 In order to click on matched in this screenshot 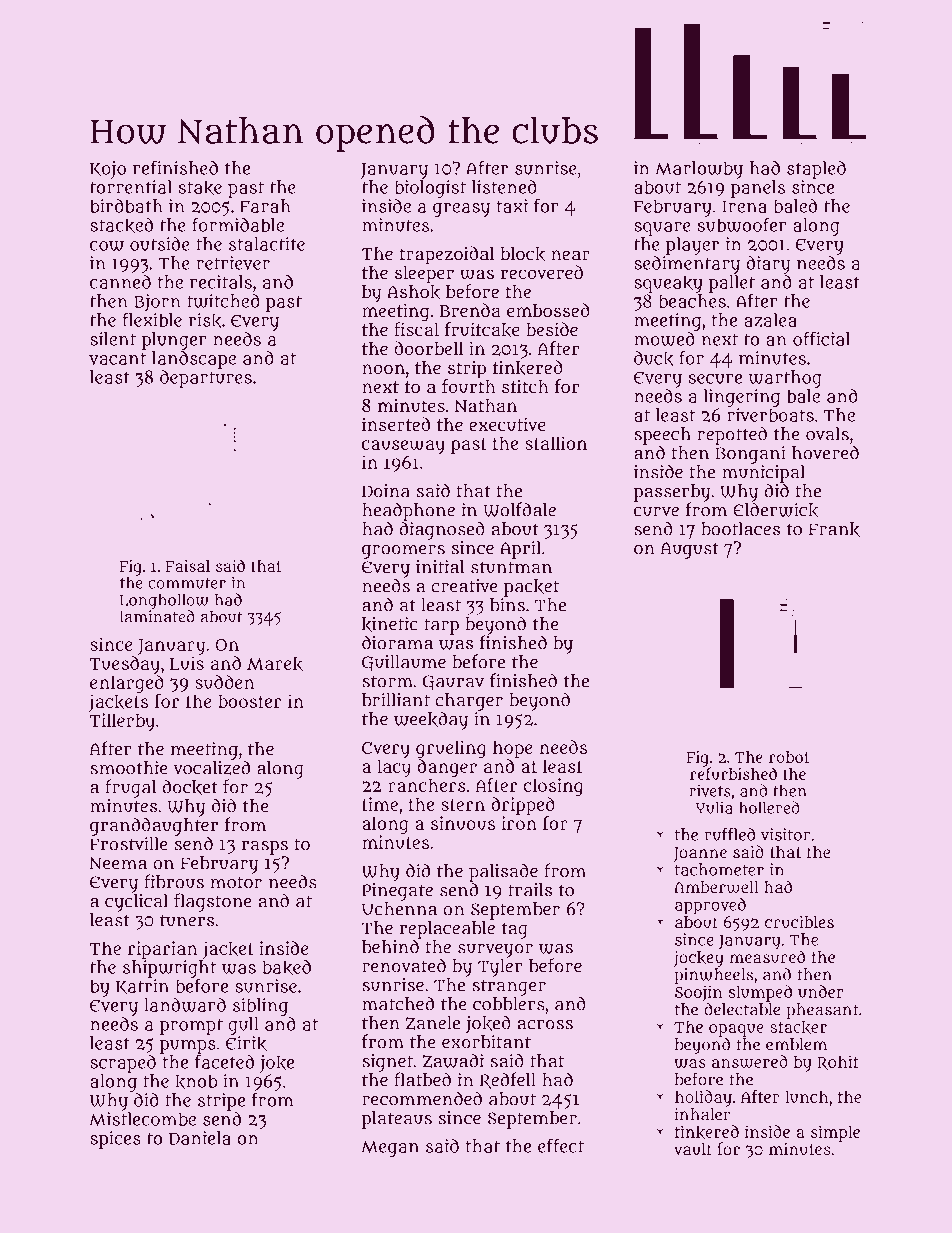, I will do `click(398, 1003)`.
